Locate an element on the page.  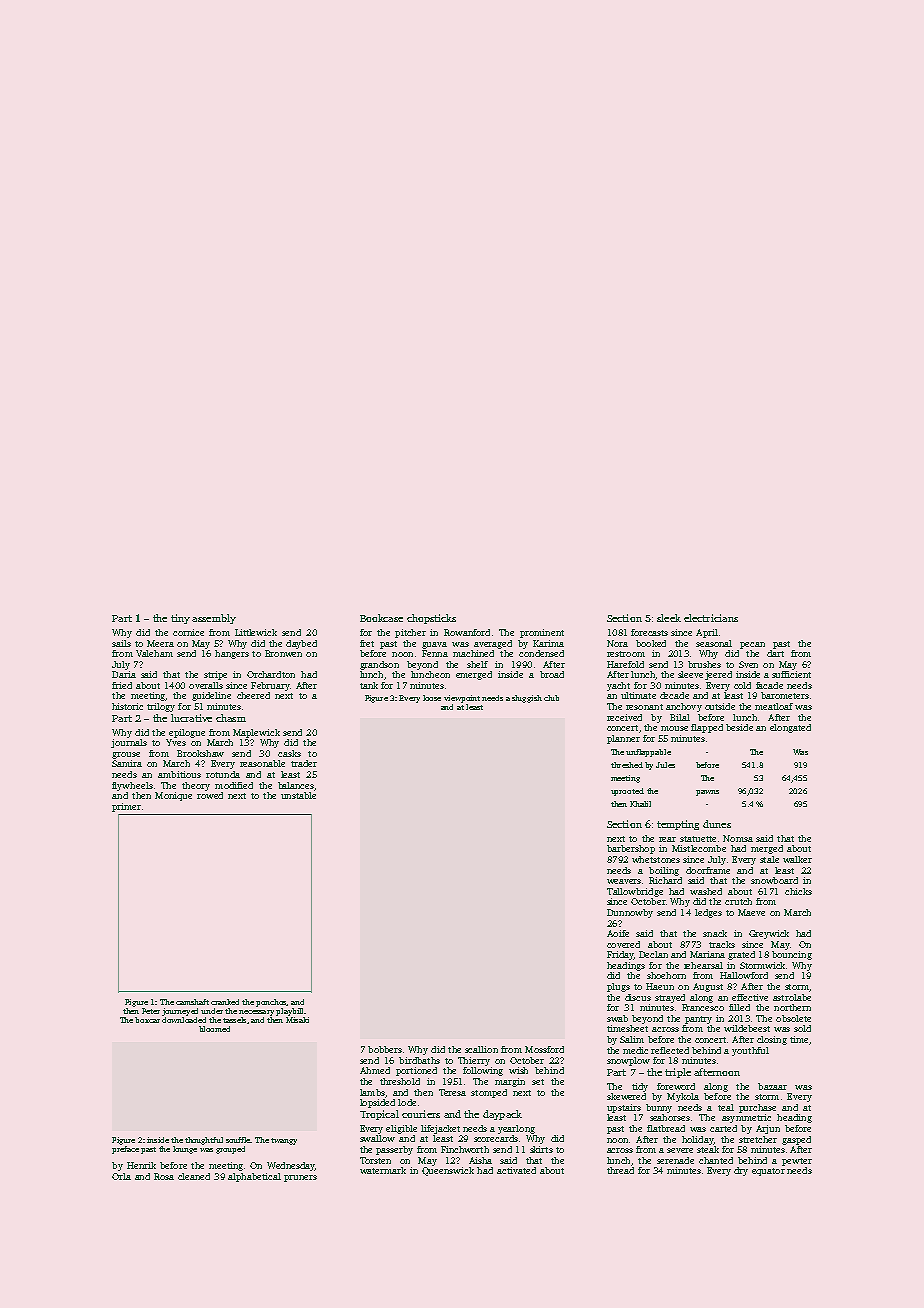
Mossford is located at coordinates (544, 1049).
